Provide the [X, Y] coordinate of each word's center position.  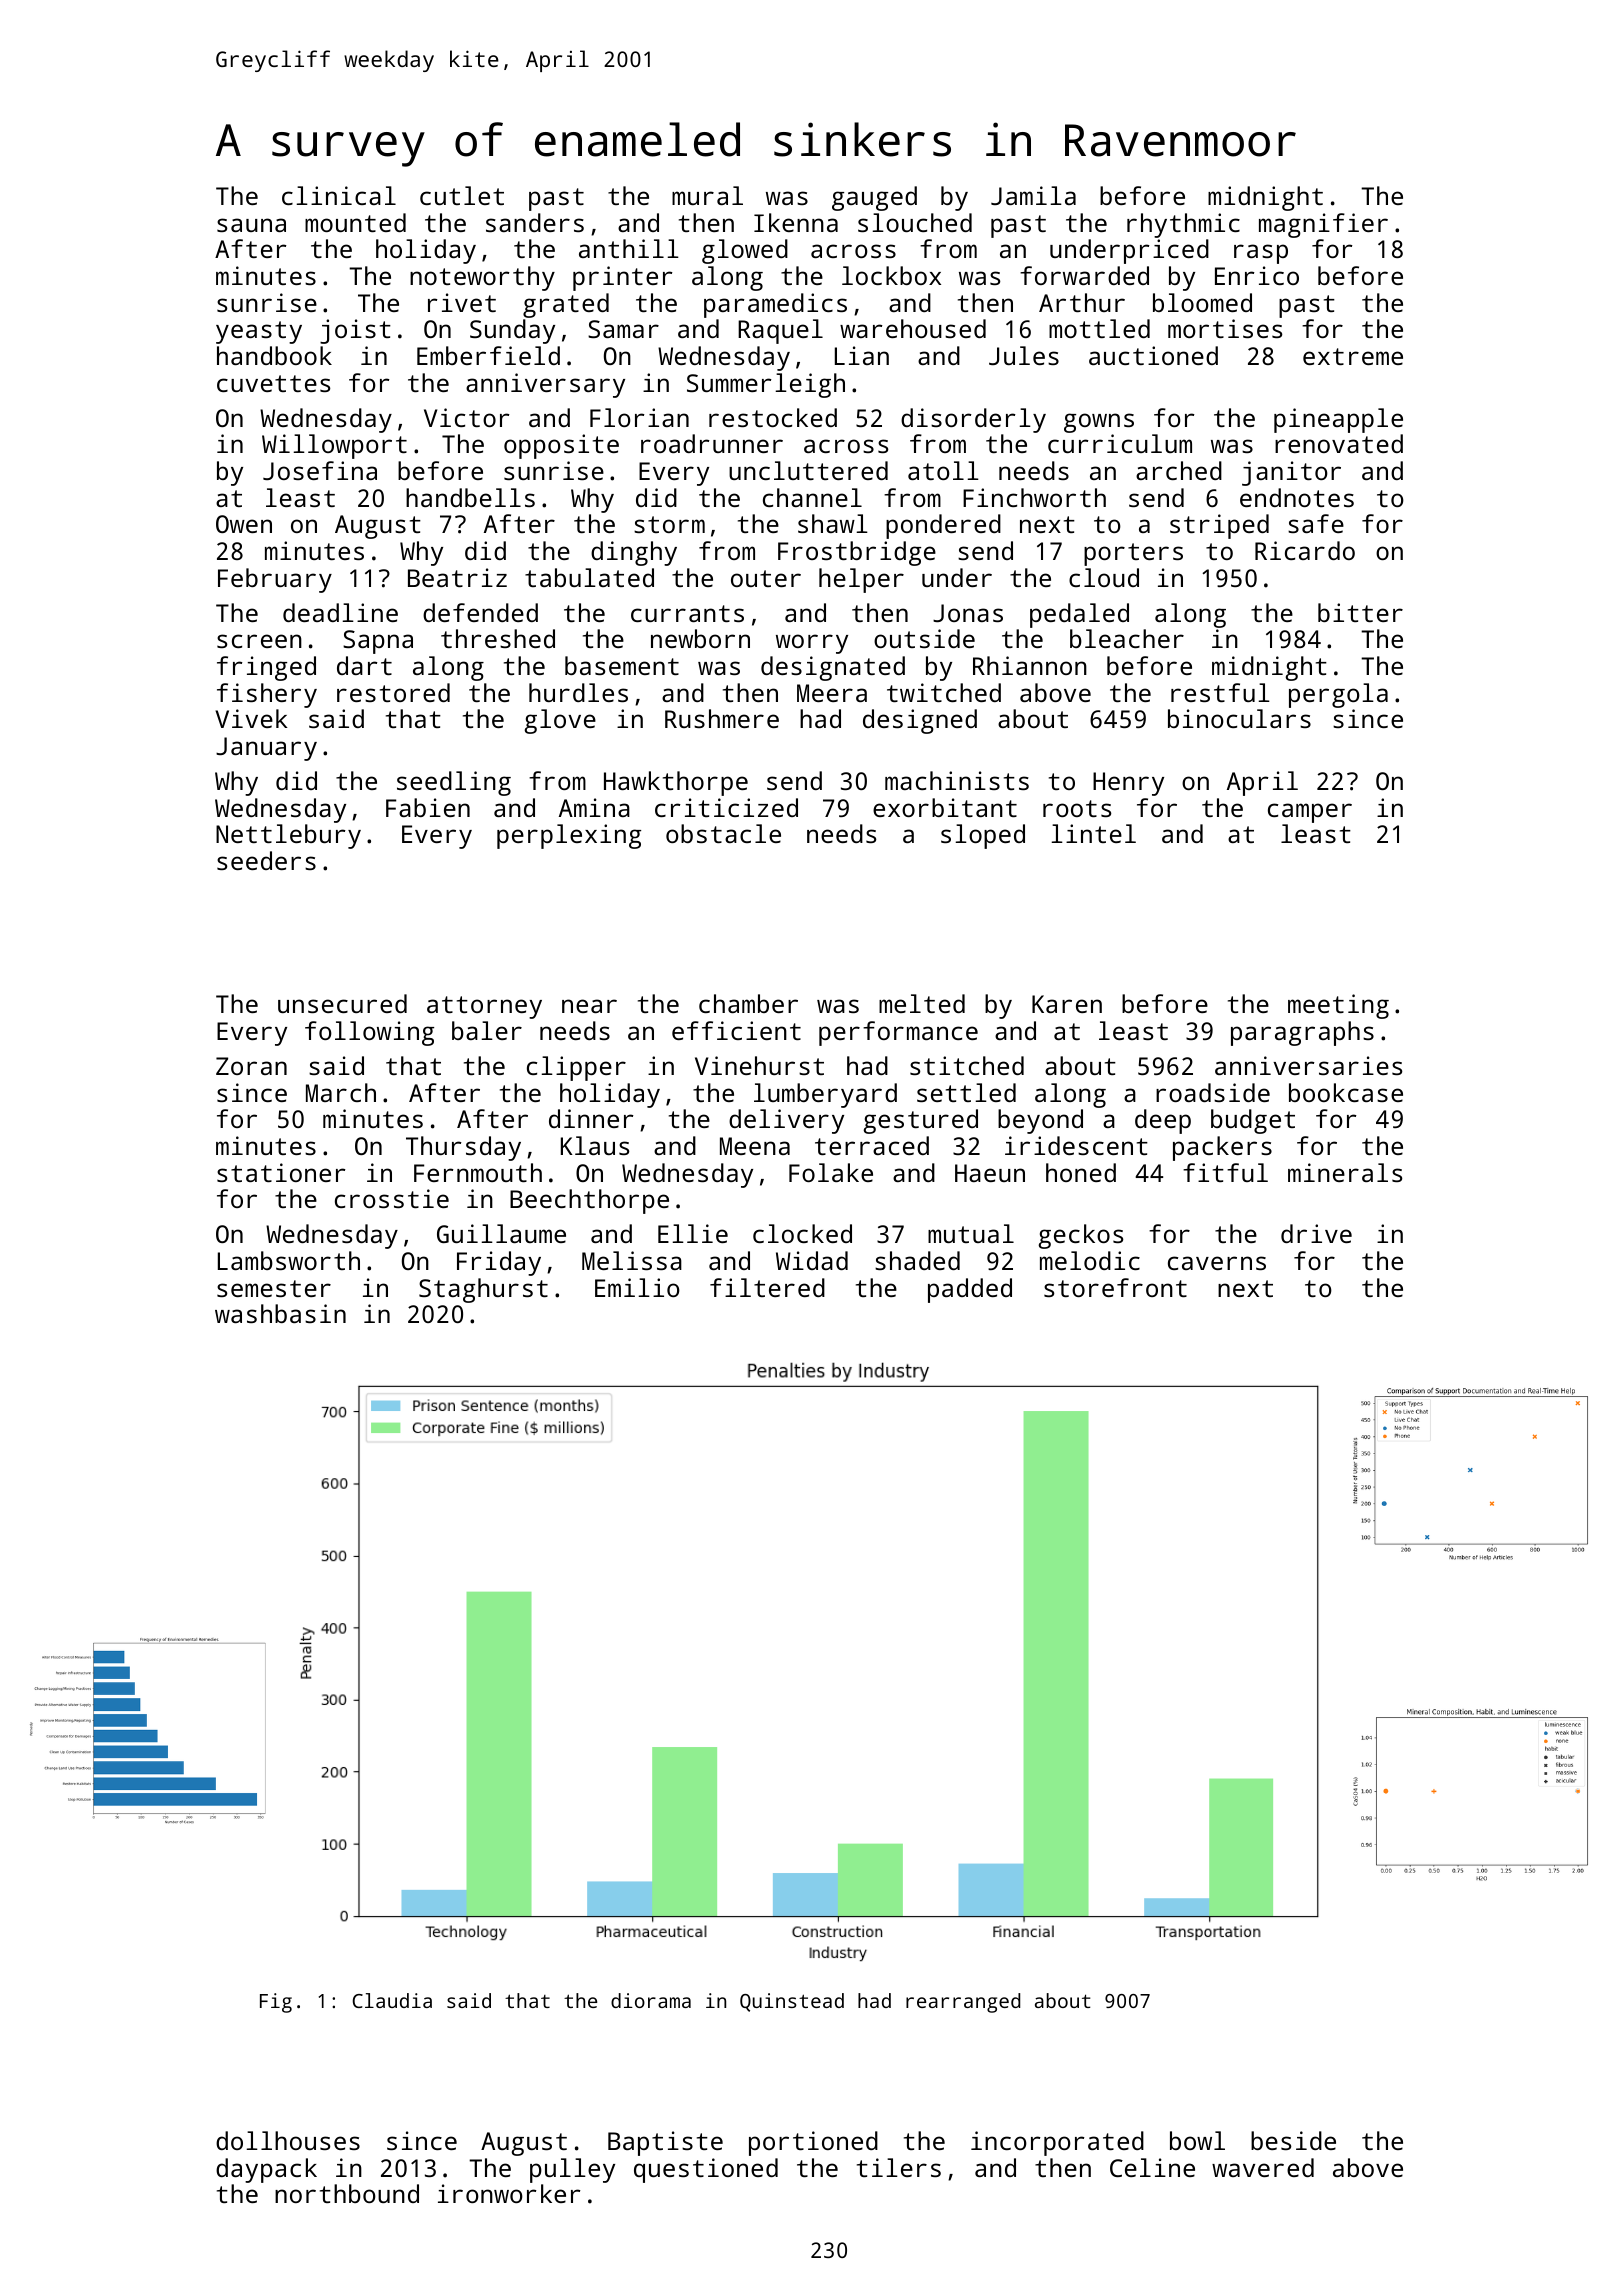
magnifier [1323, 225]
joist [355, 331]
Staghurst [483, 1290]
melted [922, 1003]
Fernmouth [478, 1172]
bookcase [1346, 1092]
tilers [899, 2167]
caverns [1217, 1263]
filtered [767, 1287]
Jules [1024, 355]
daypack [266, 2170]
